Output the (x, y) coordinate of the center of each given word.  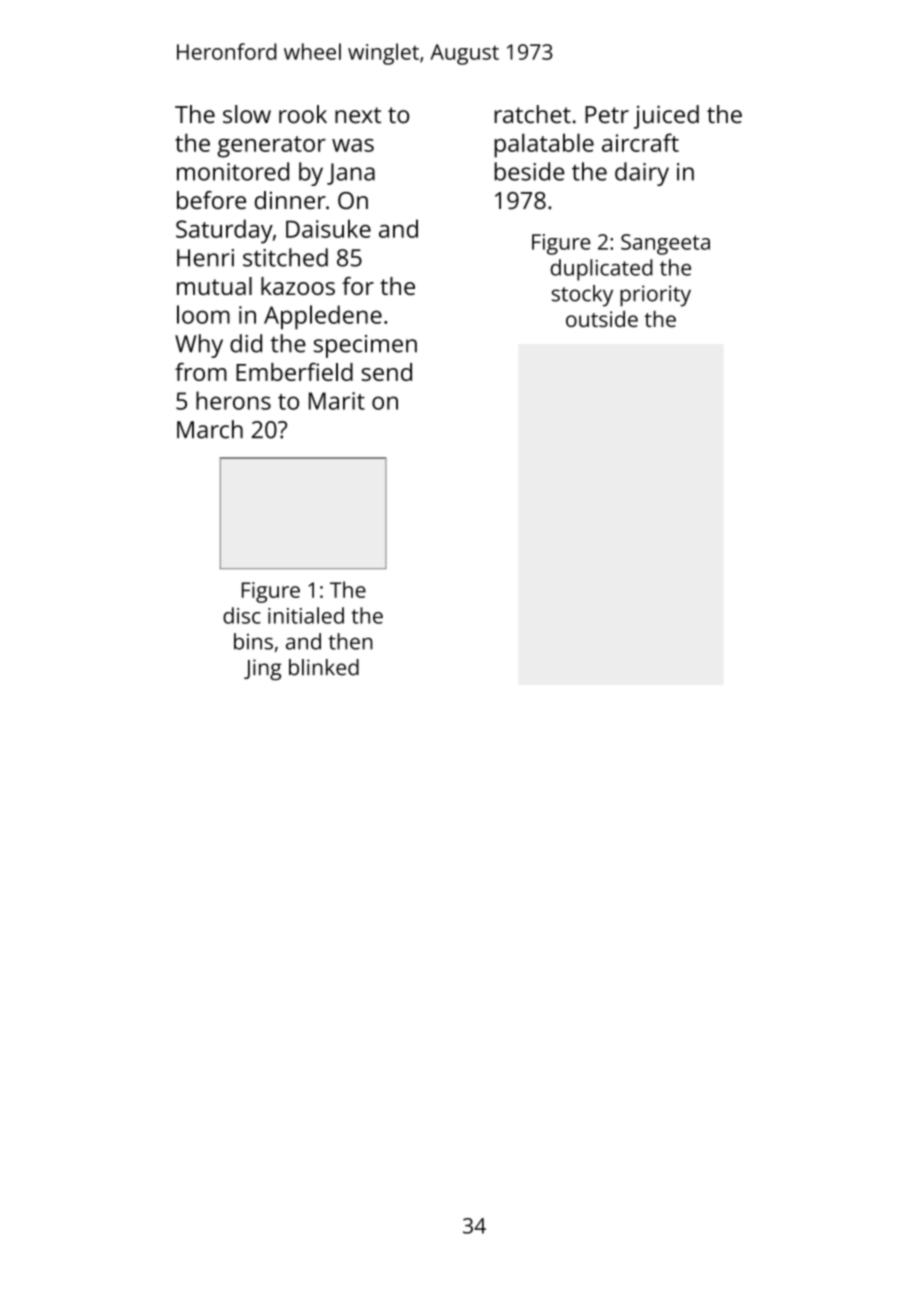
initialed (306, 615)
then (351, 641)
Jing (262, 670)
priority (655, 296)
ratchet (532, 114)
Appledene (323, 317)
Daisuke (328, 228)
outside (602, 319)
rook (303, 114)
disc (242, 615)
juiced (666, 117)
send (387, 372)
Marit (337, 401)
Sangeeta (665, 244)
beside (529, 171)
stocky (582, 296)
